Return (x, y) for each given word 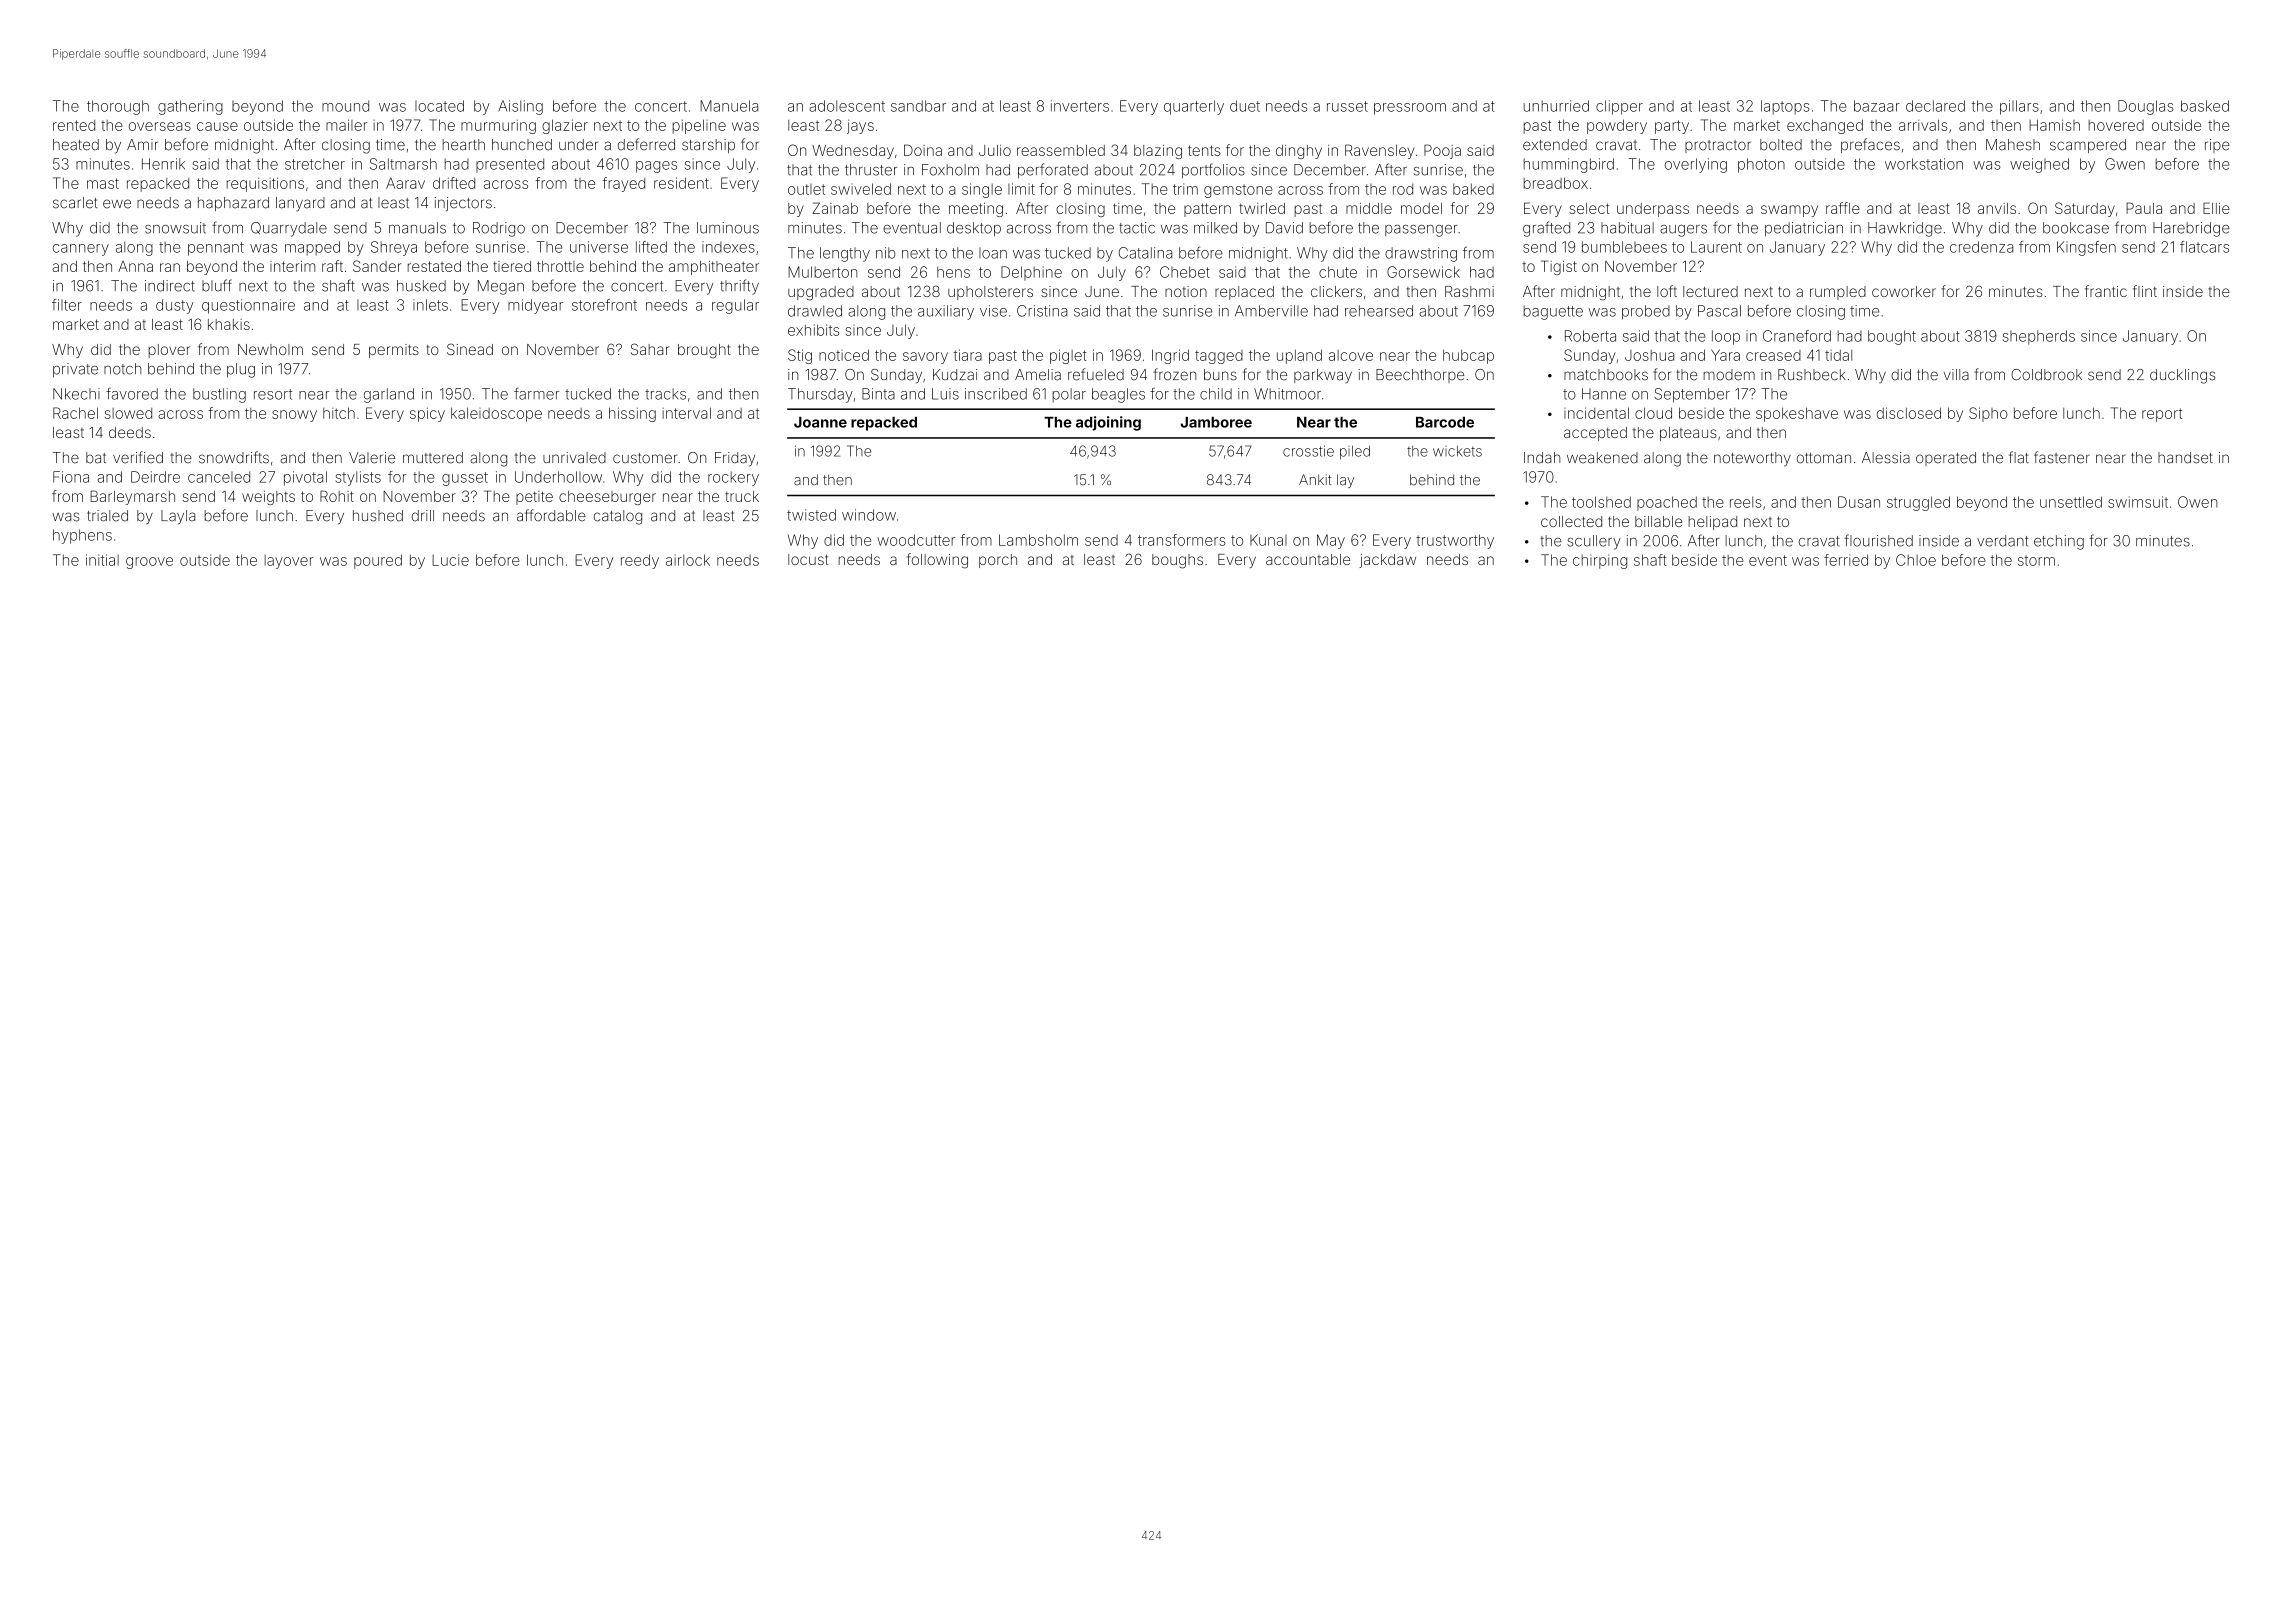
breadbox (1556, 183)
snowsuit (175, 228)
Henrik (163, 164)
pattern (1207, 210)
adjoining (1108, 423)
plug (241, 370)
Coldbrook (2046, 375)
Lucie (450, 560)
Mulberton (822, 272)
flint (2145, 291)
